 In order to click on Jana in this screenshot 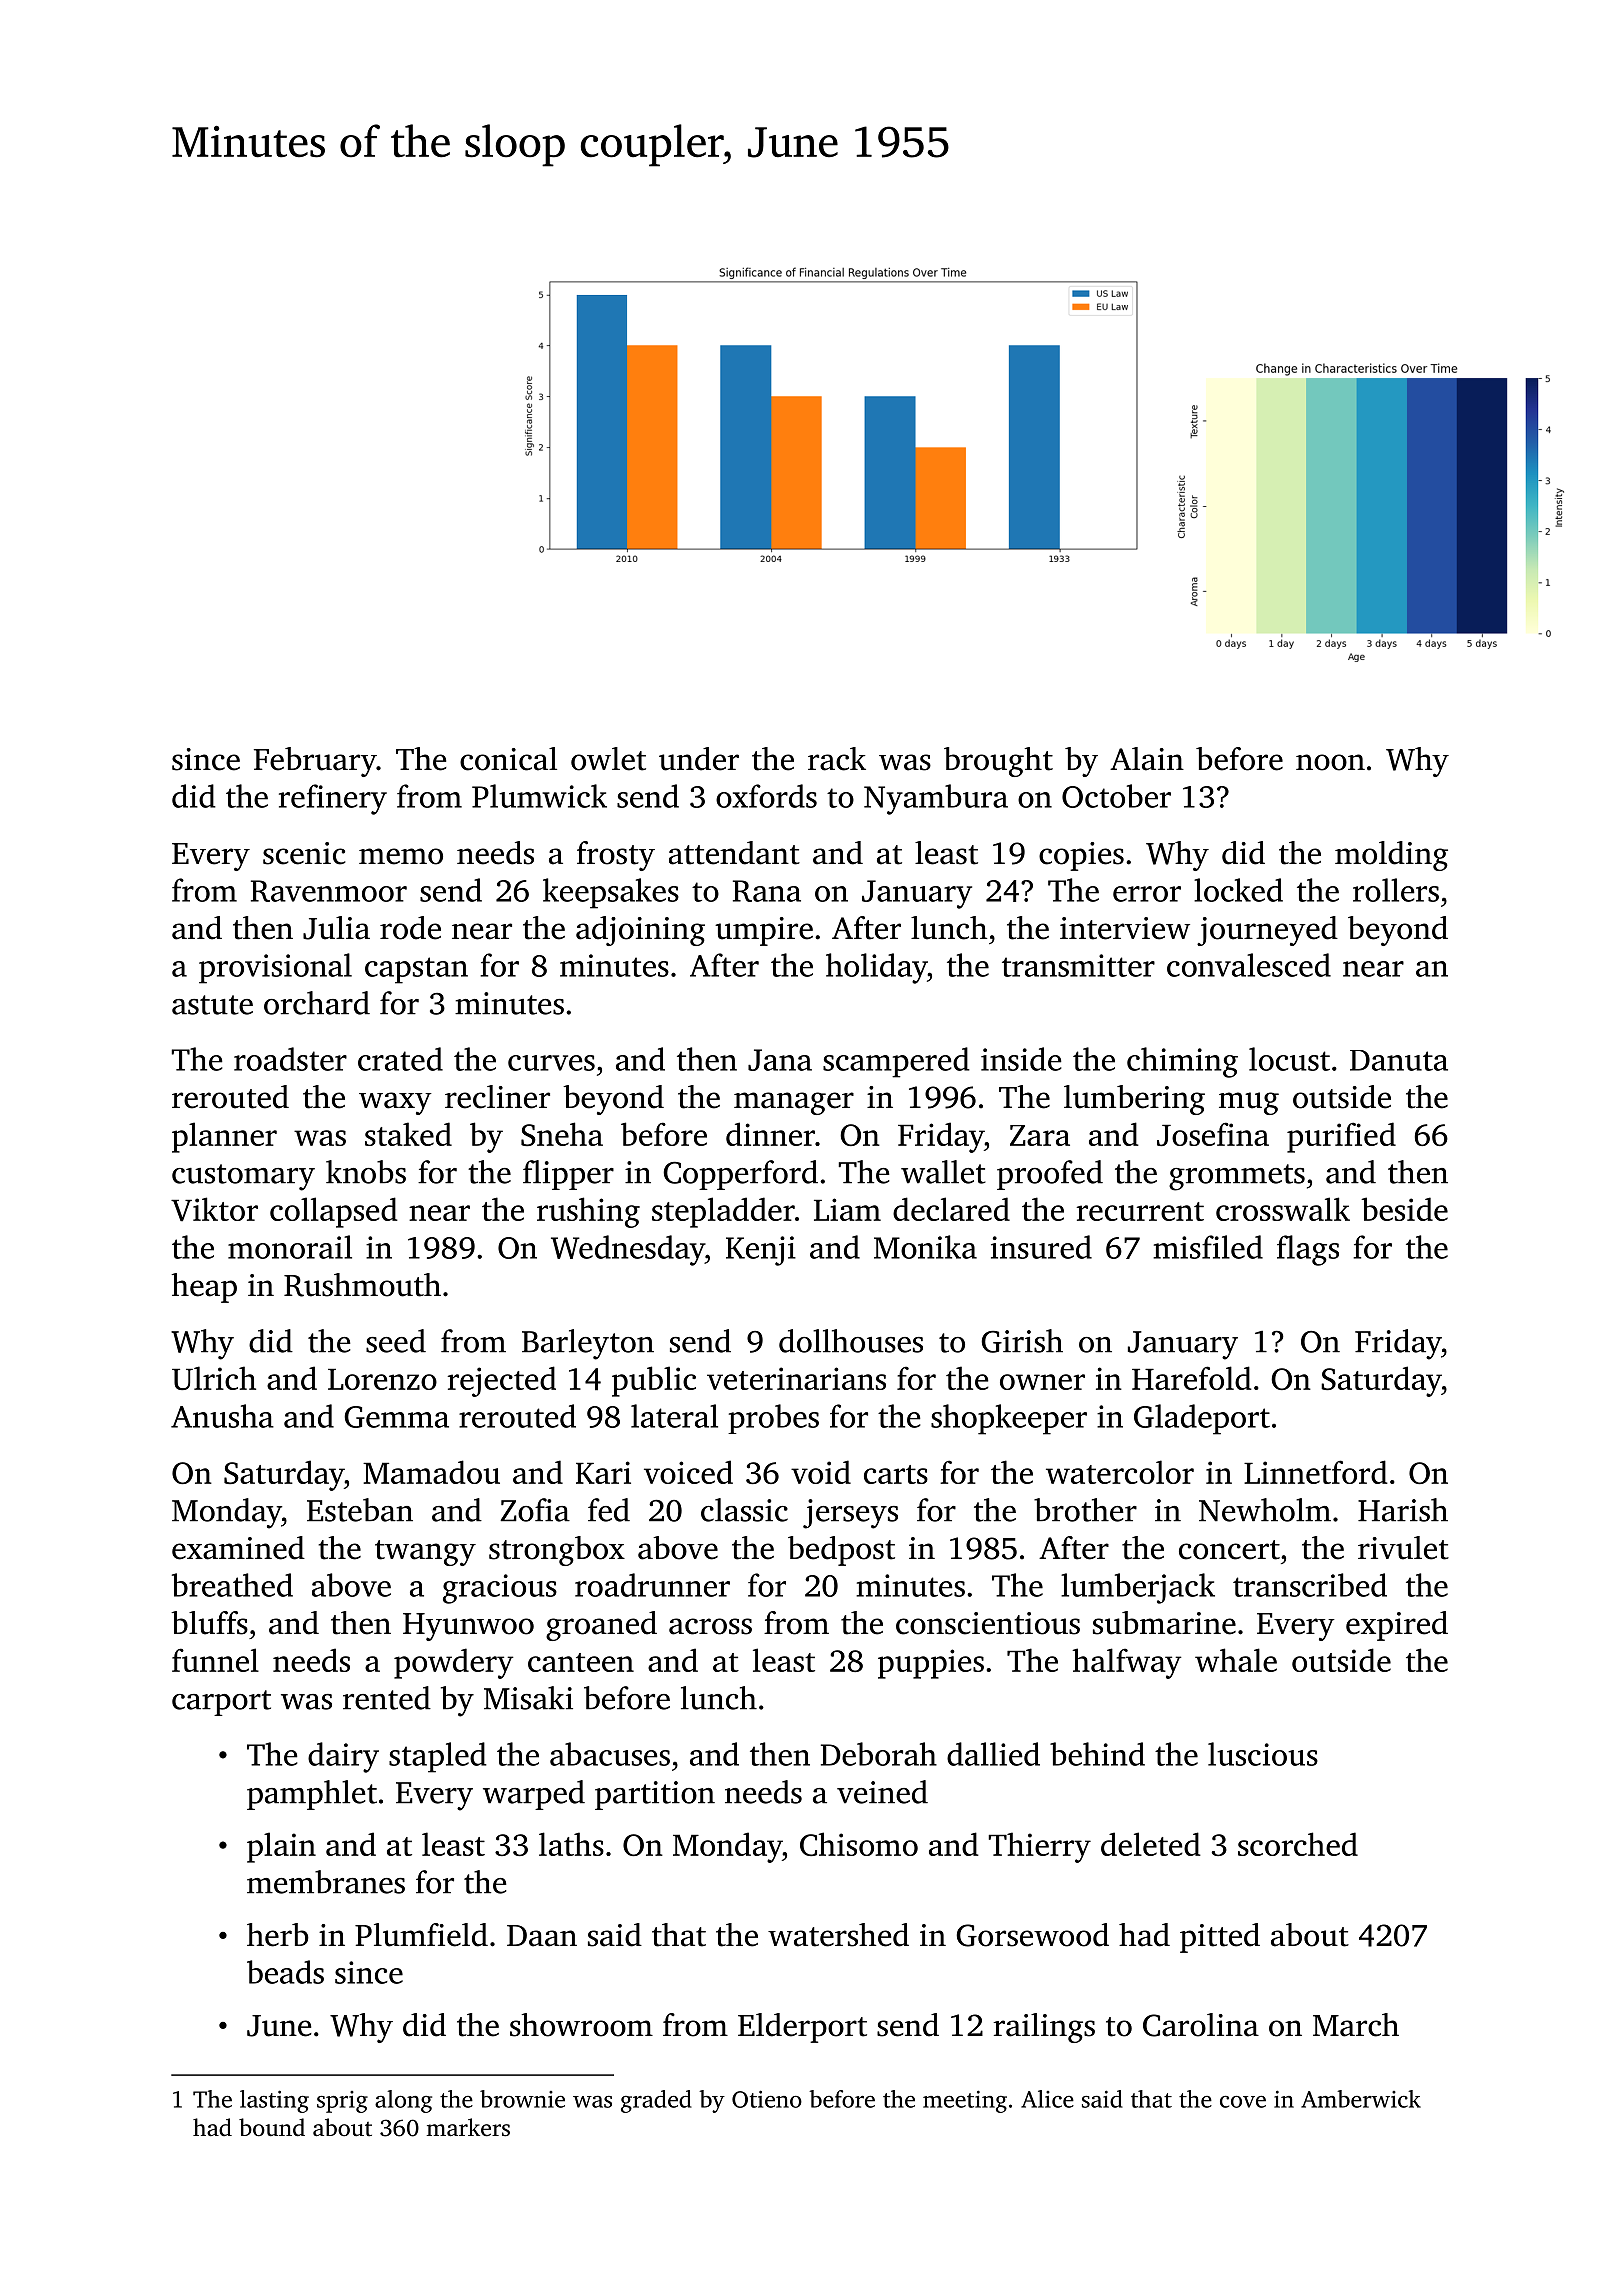, I will do `click(780, 1060)`.
